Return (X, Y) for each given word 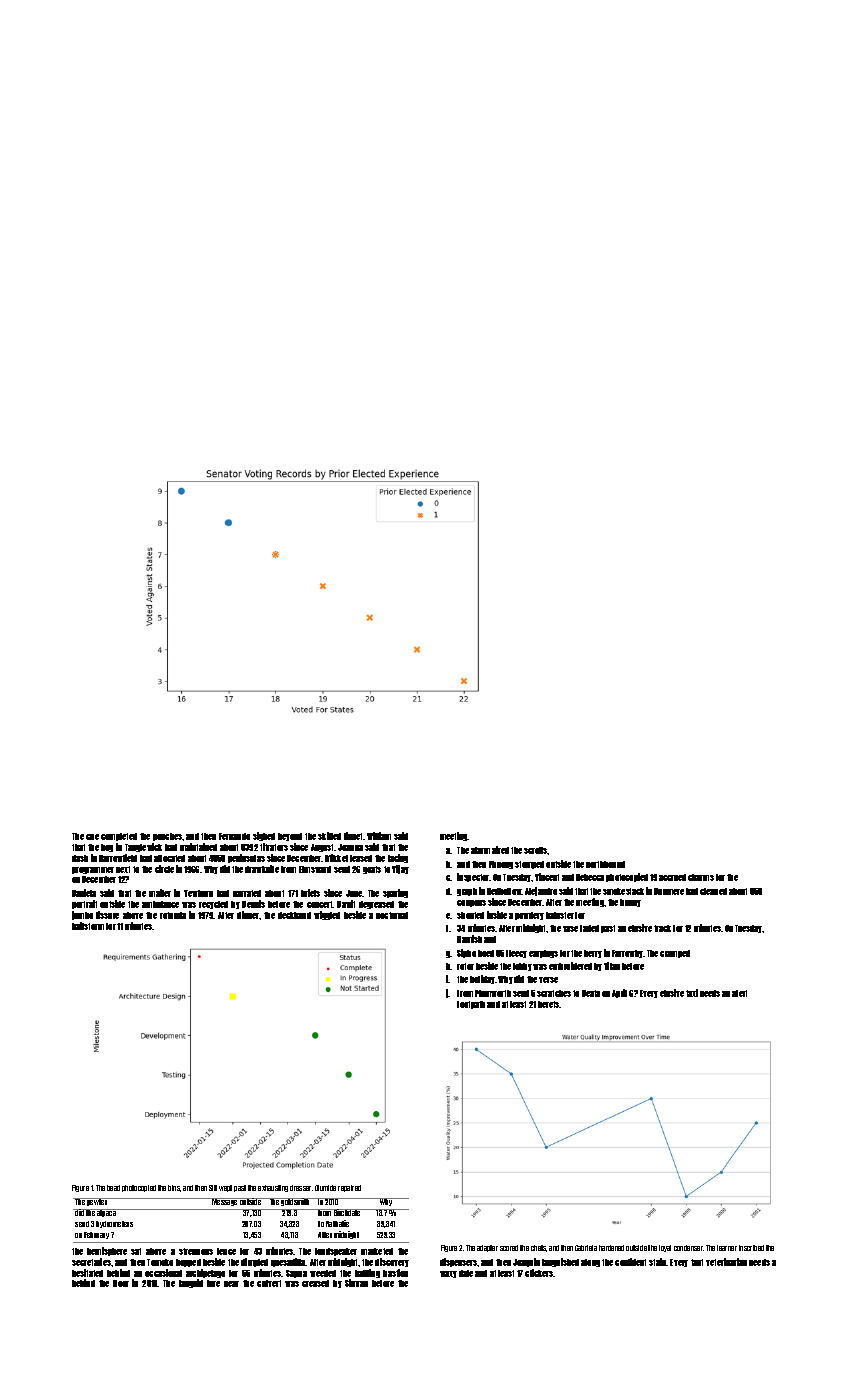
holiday (482, 979)
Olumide (325, 1188)
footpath (471, 1005)
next (123, 869)
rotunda (173, 915)
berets (549, 1004)
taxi (692, 993)
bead (113, 1188)
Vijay (400, 869)
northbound (605, 864)
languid (191, 1283)
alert (739, 993)
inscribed (751, 1248)
